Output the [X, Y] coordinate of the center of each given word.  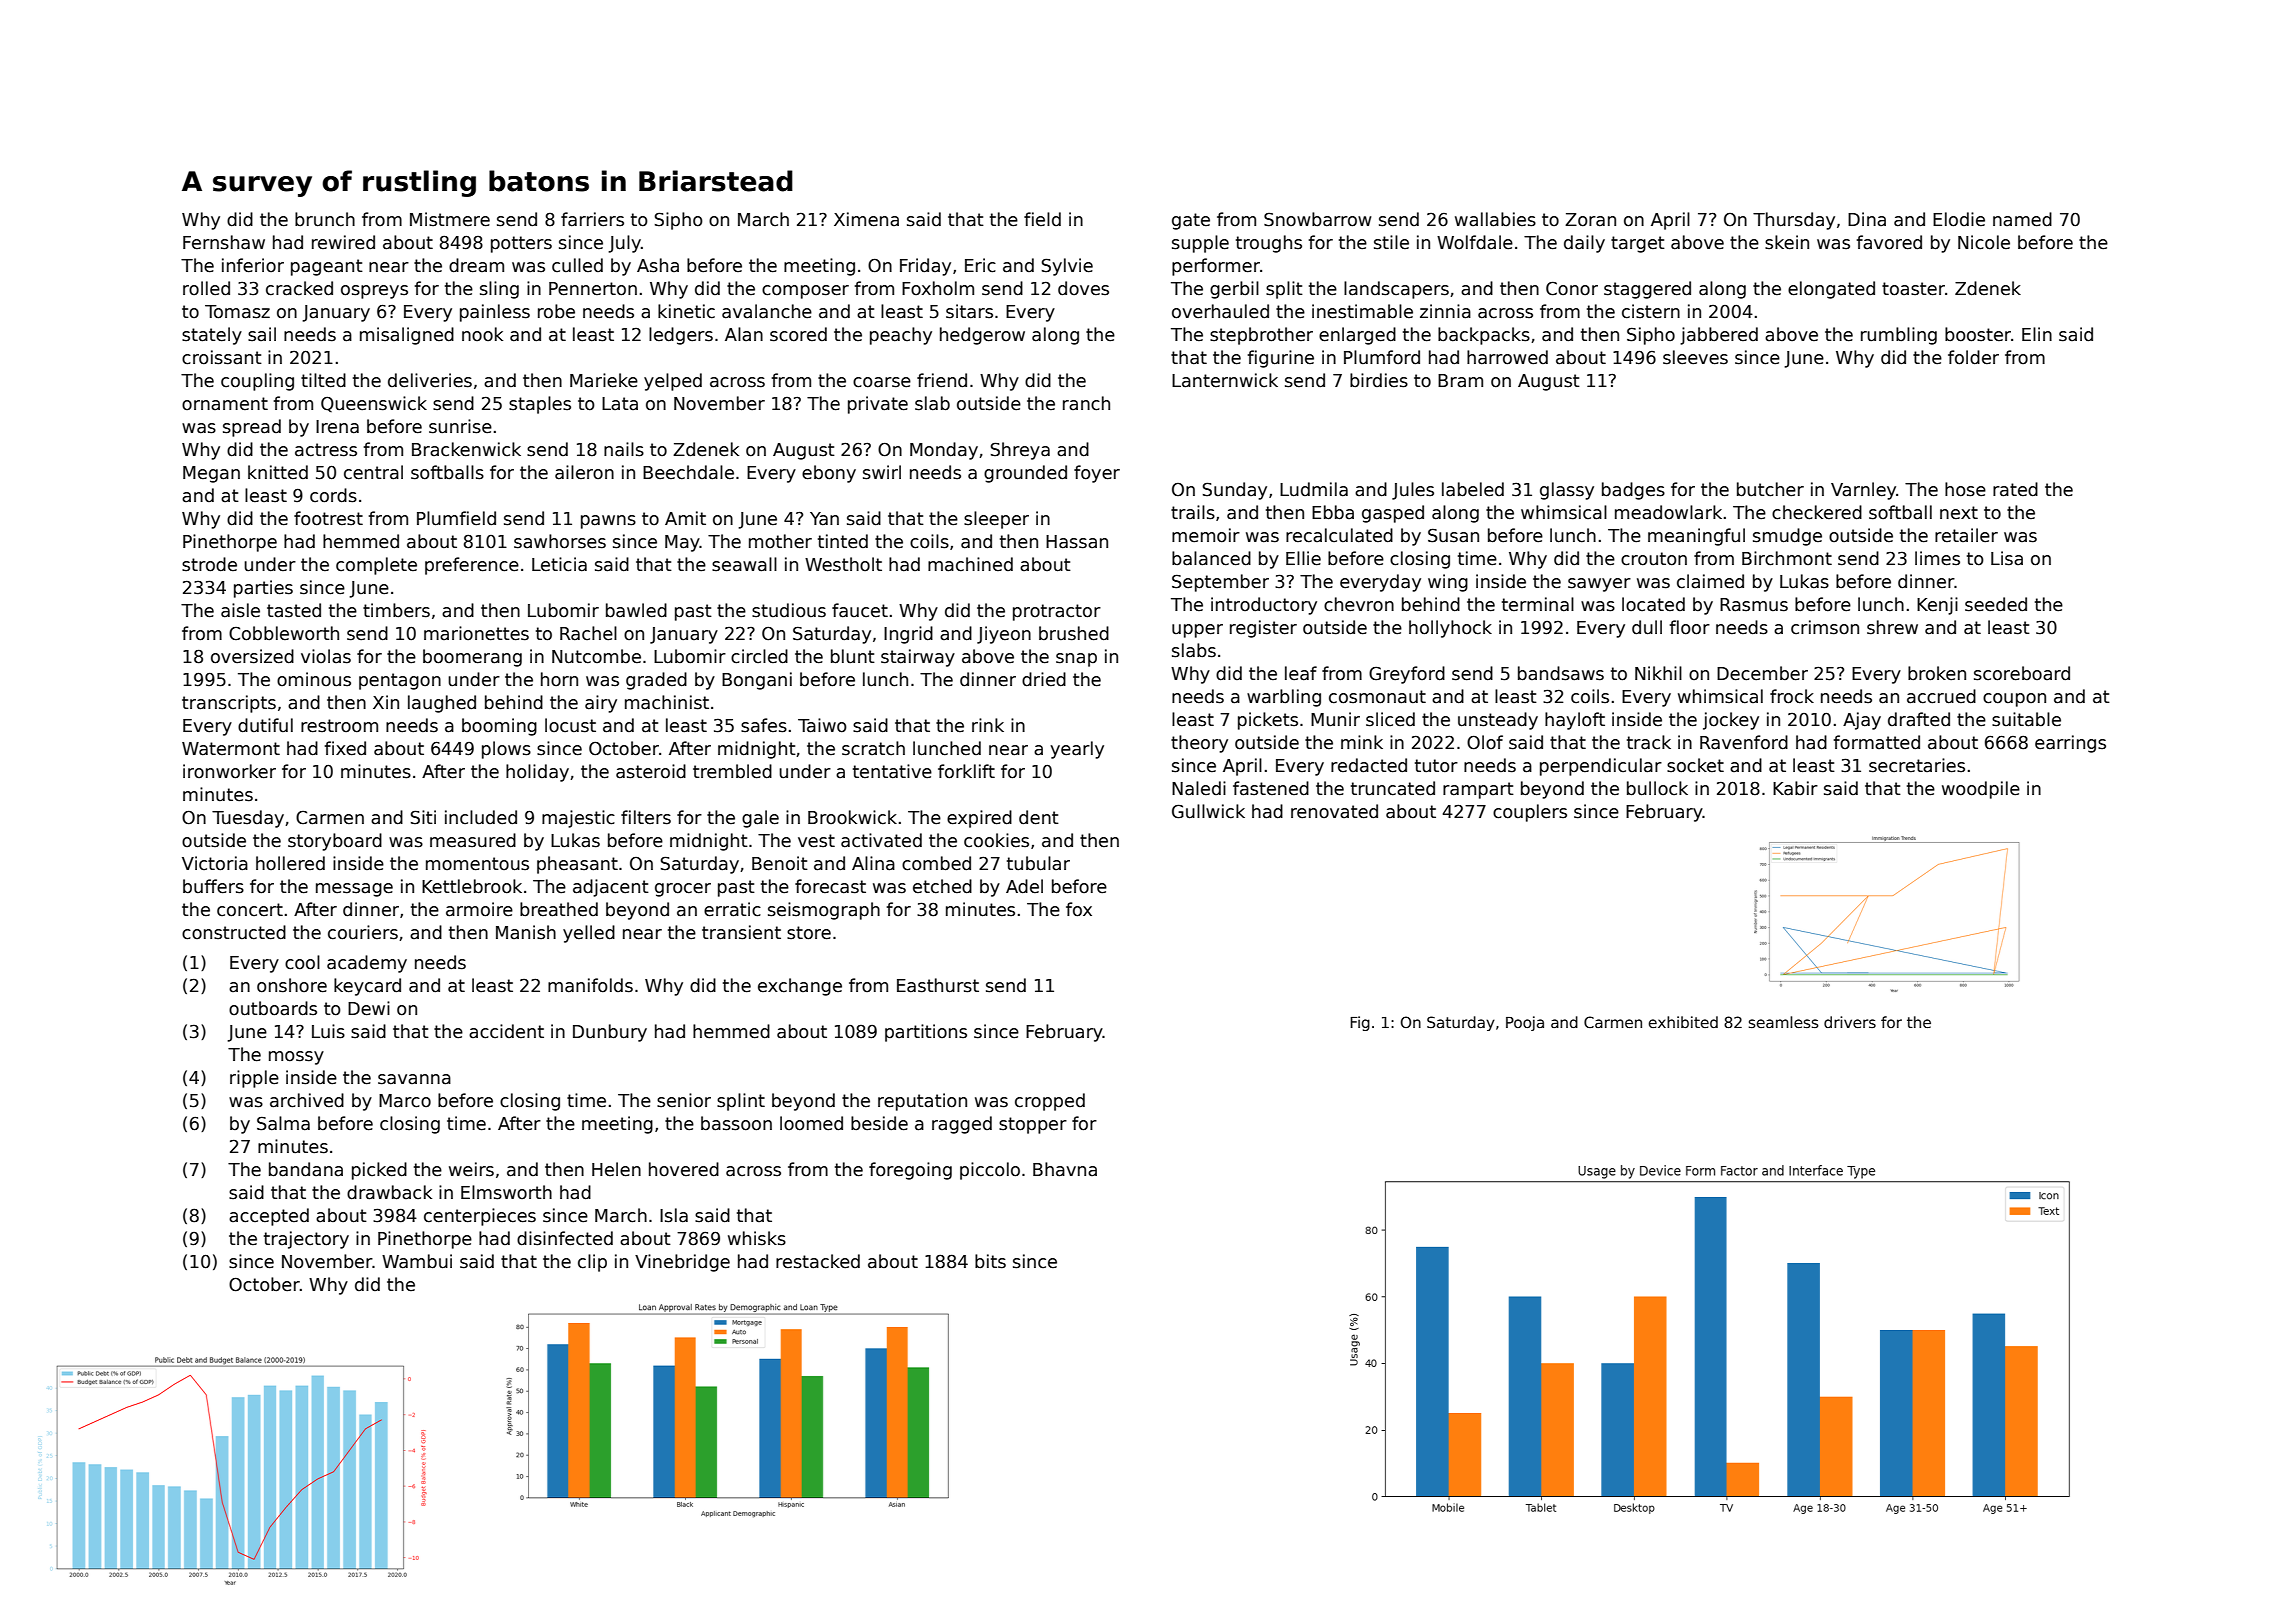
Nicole [1984, 242]
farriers [592, 219]
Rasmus [1754, 605]
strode [209, 564]
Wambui [417, 1261]
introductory [1264, 606]
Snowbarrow [1318, 219]
